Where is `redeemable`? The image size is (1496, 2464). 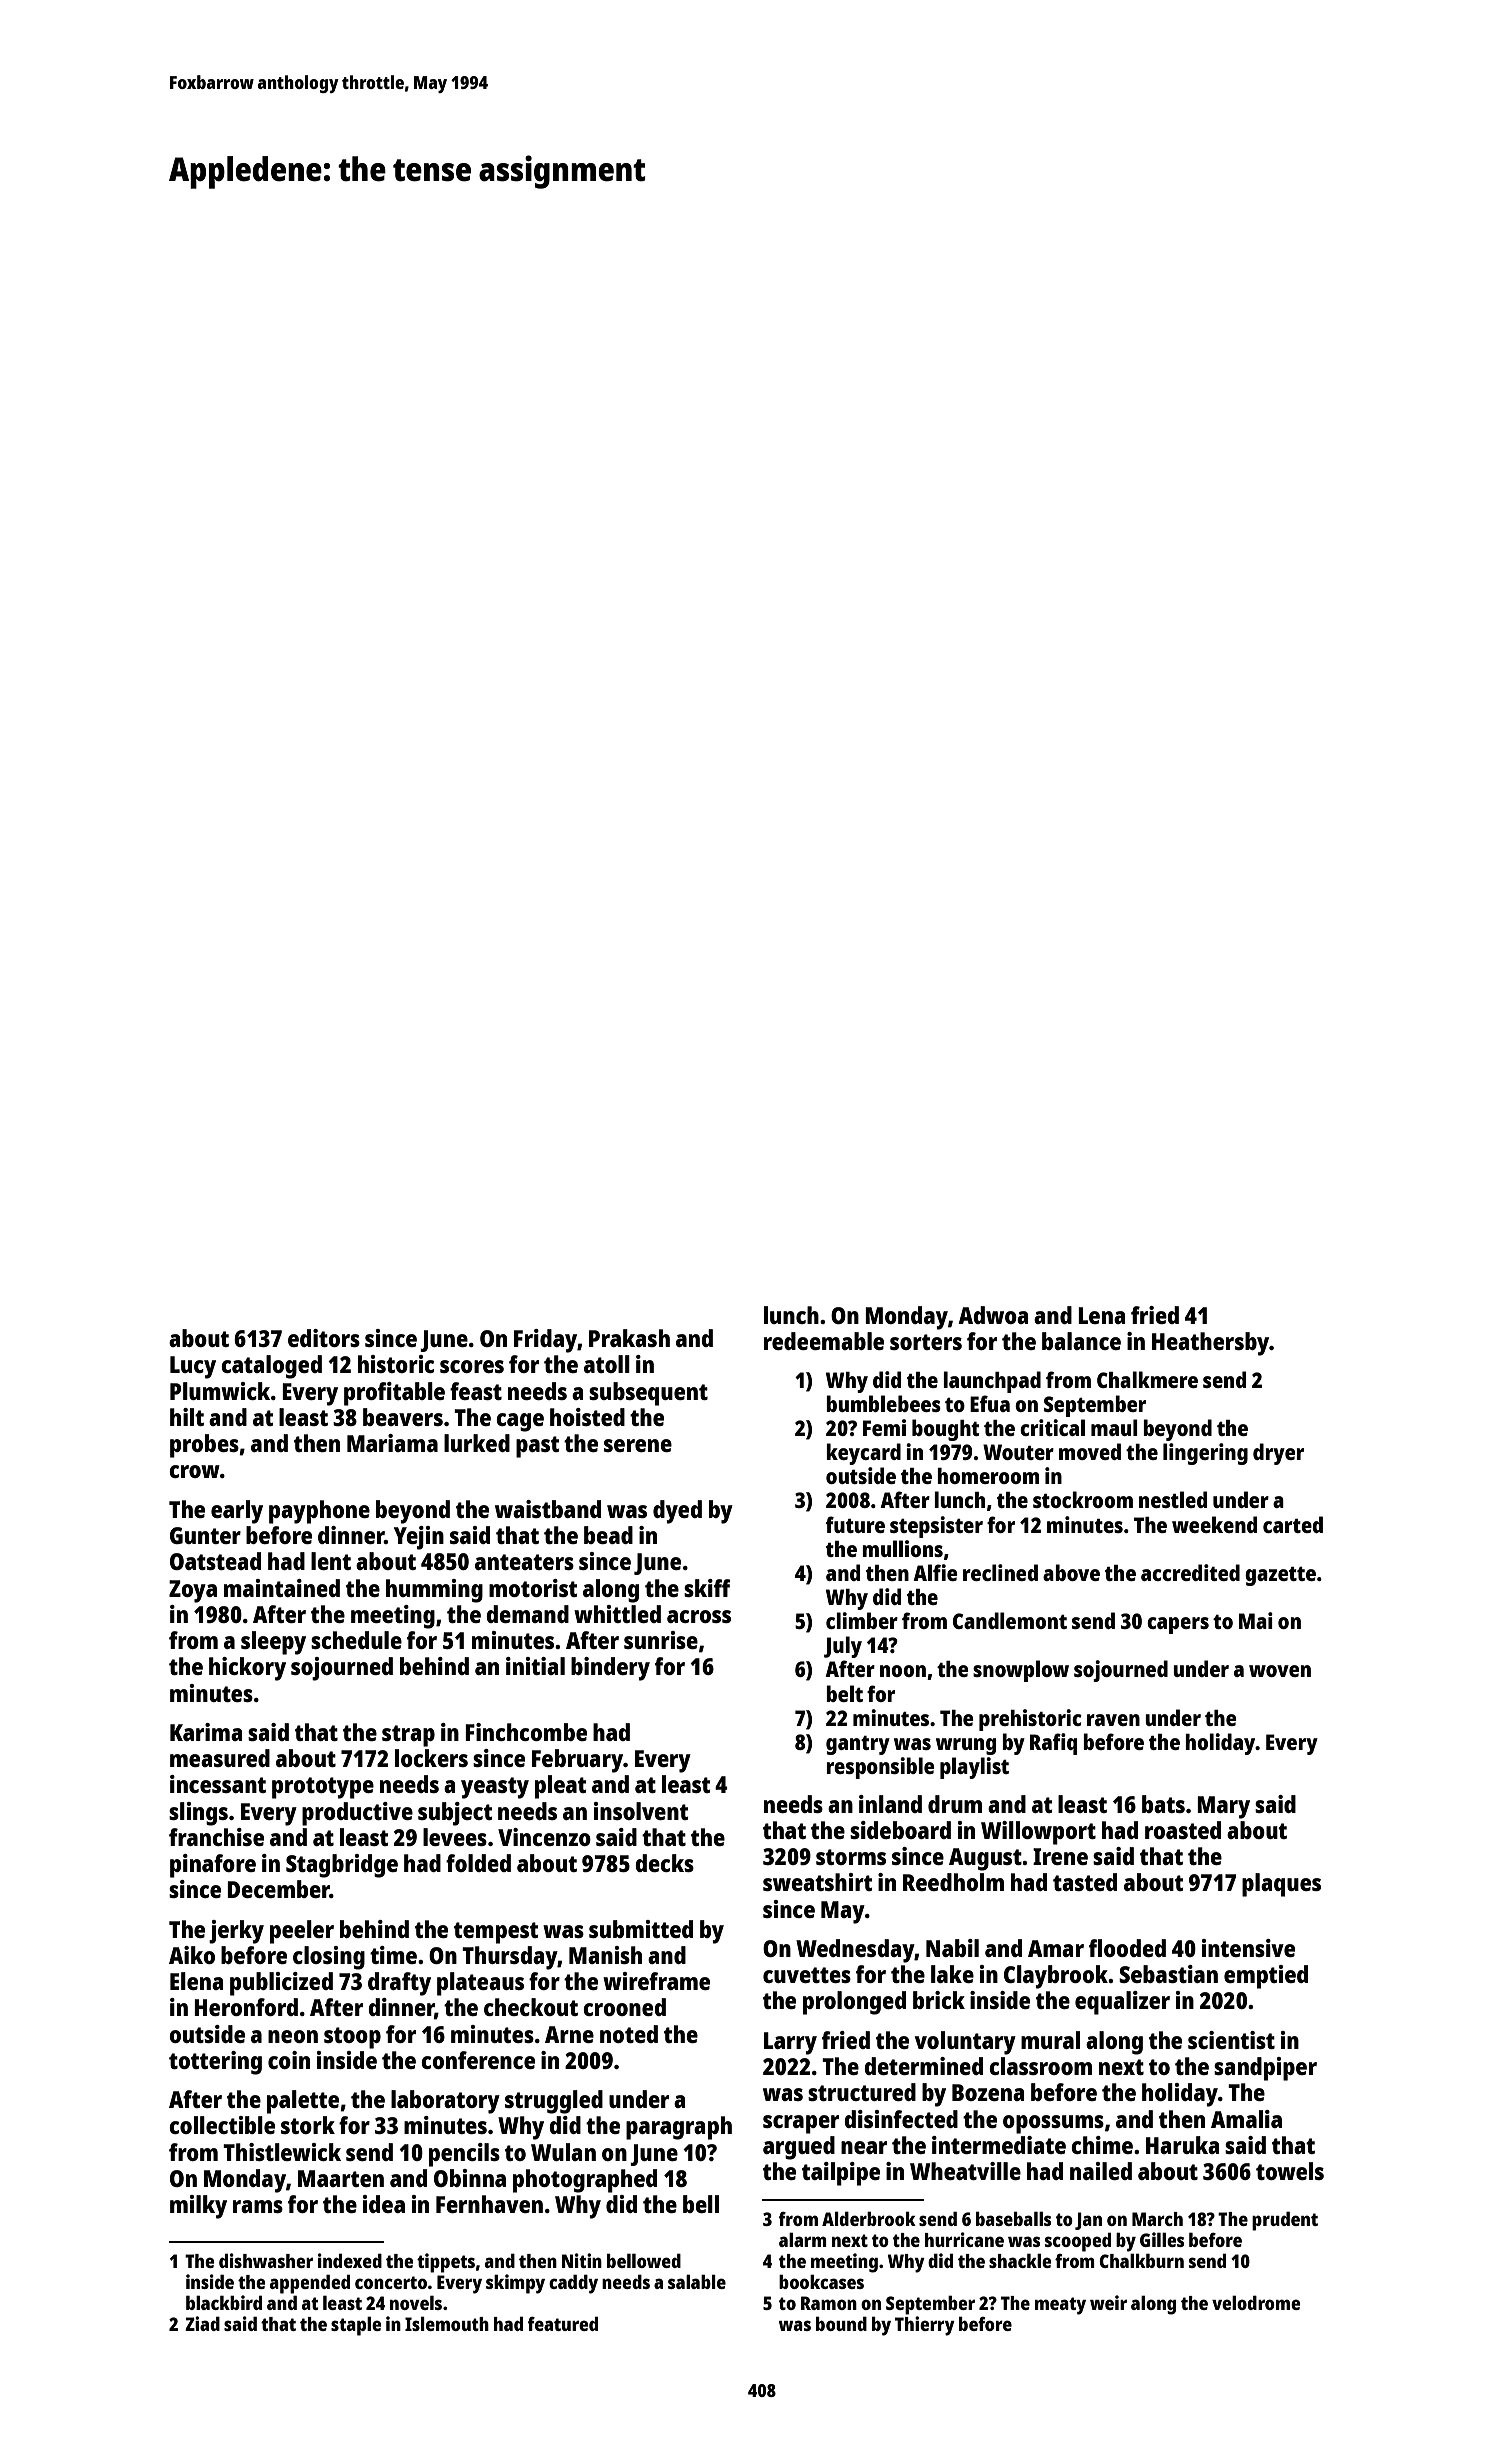 redeemable is located at coordinates (824, 1341).
